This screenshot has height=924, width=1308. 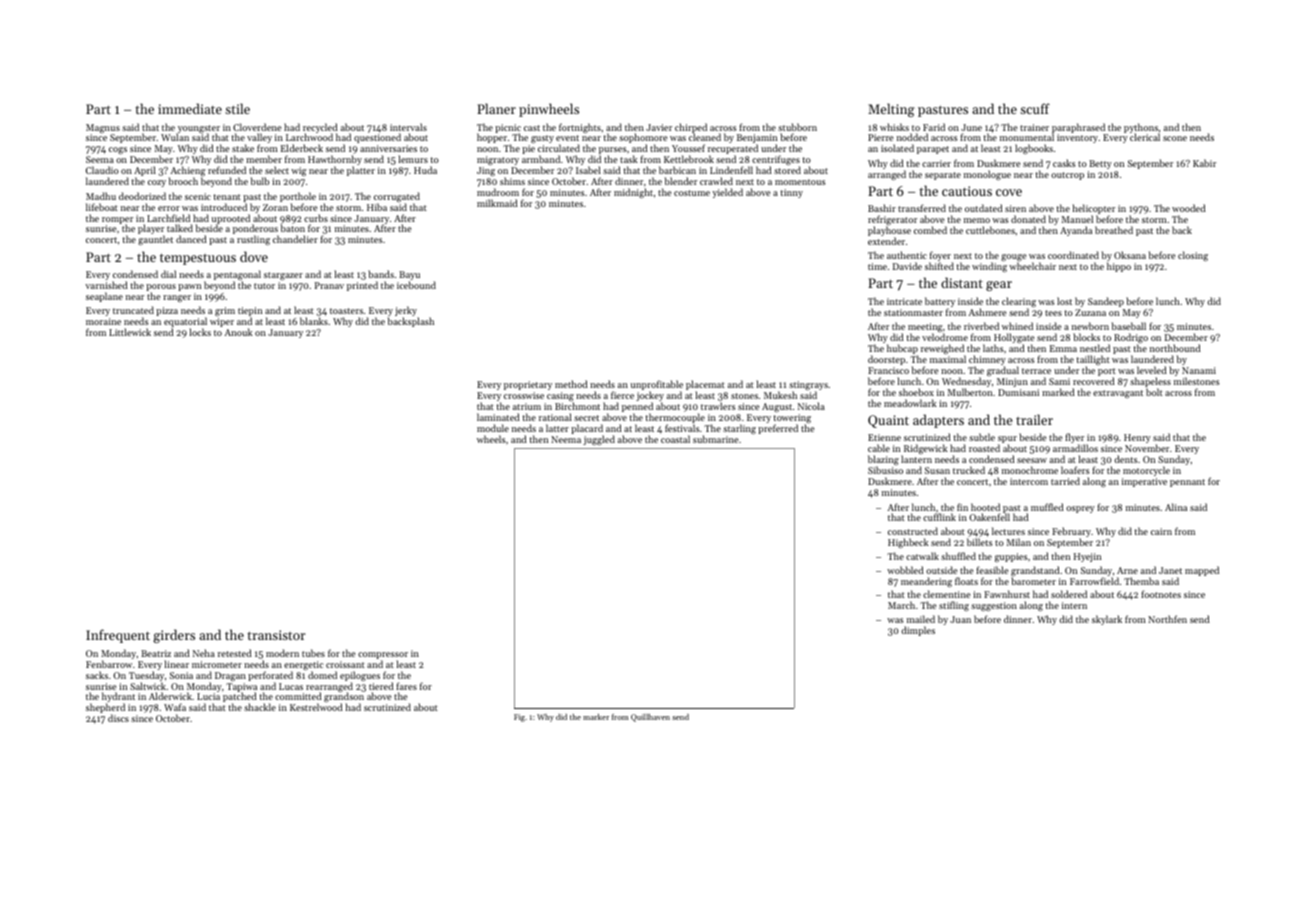 What do you see at coordinates (650, 718) in the screenshot?
I see `Quillhaven` at bounding box center [650, 718].
